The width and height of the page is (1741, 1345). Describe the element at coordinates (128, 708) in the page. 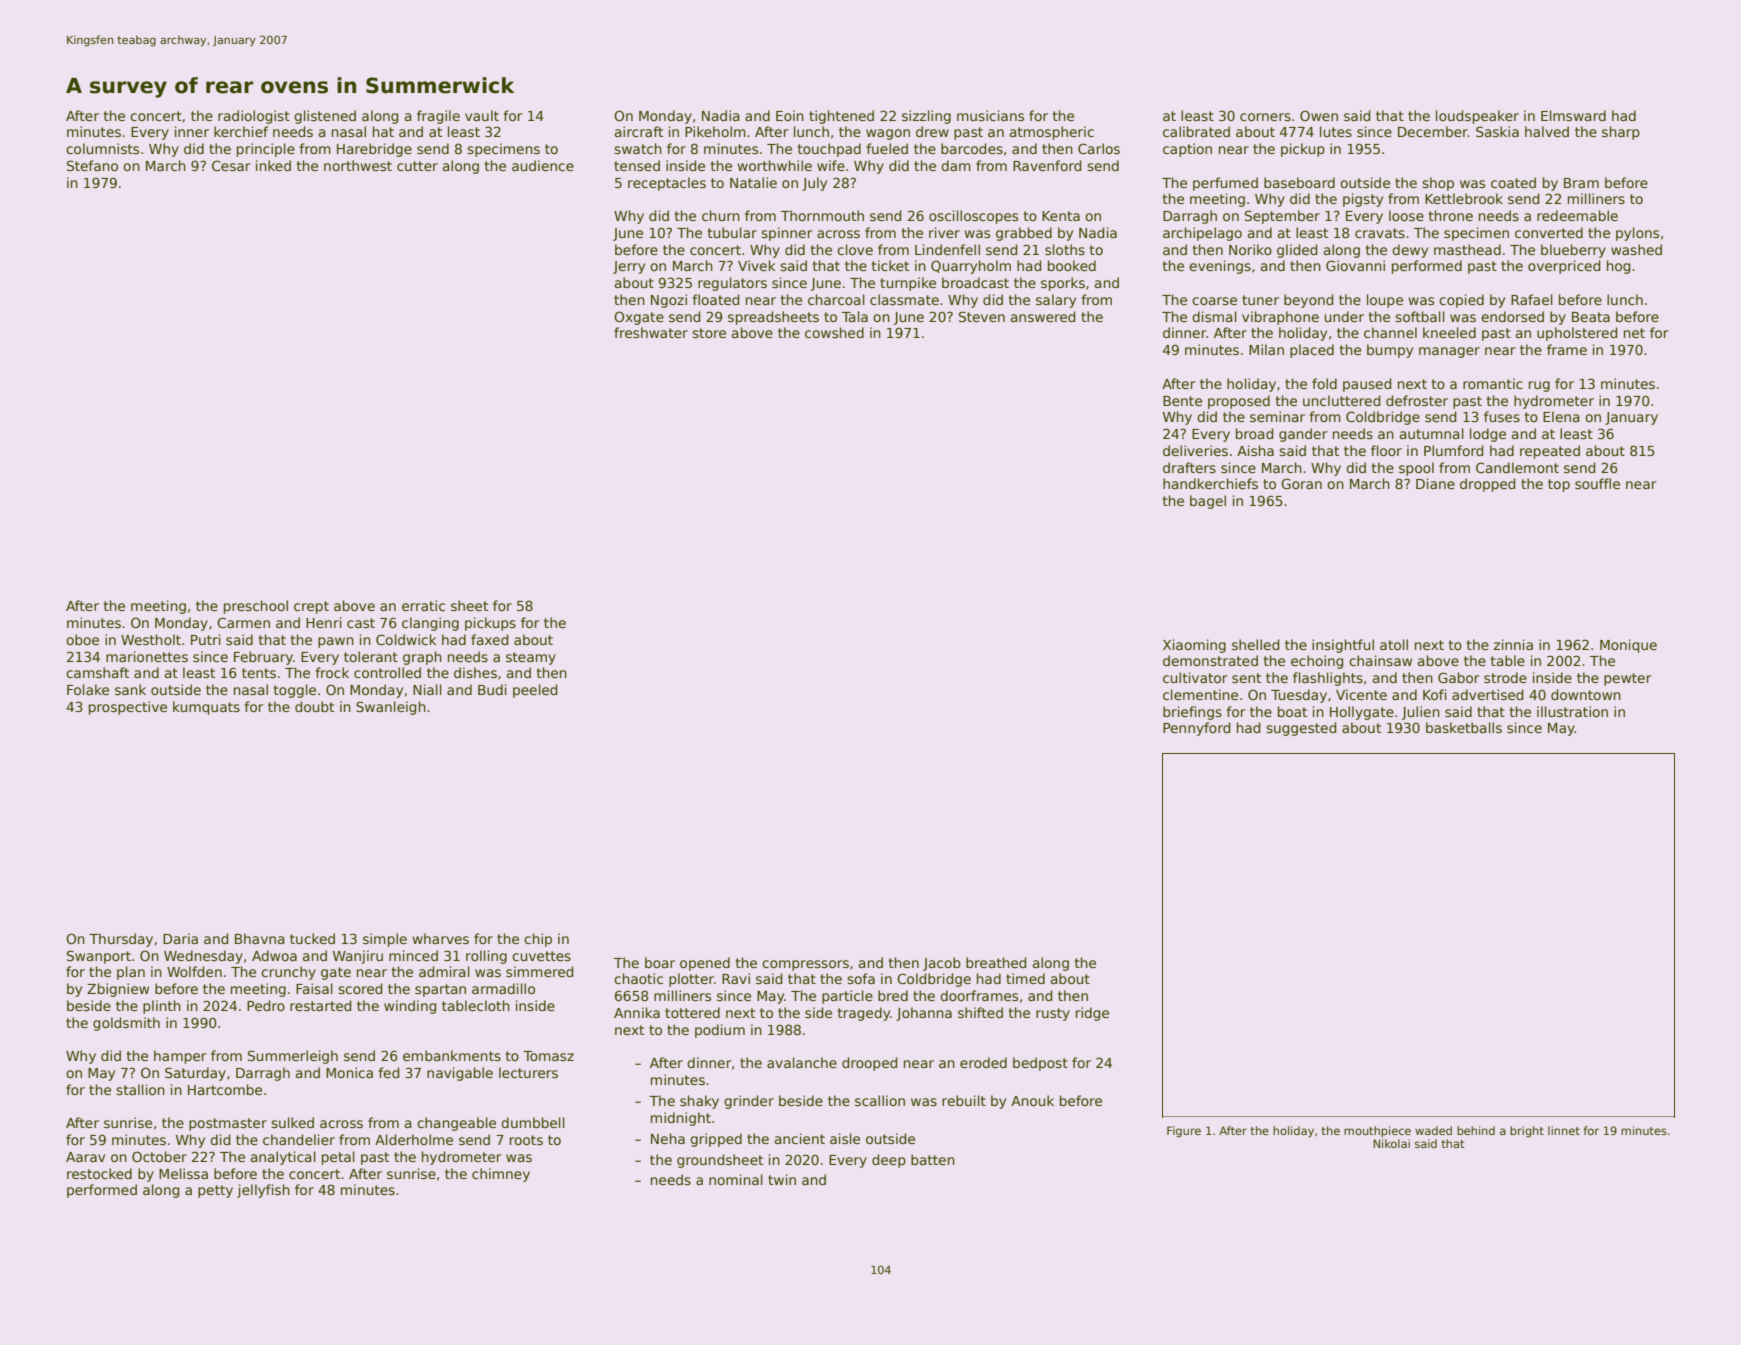

I see `prospective` at that location.
